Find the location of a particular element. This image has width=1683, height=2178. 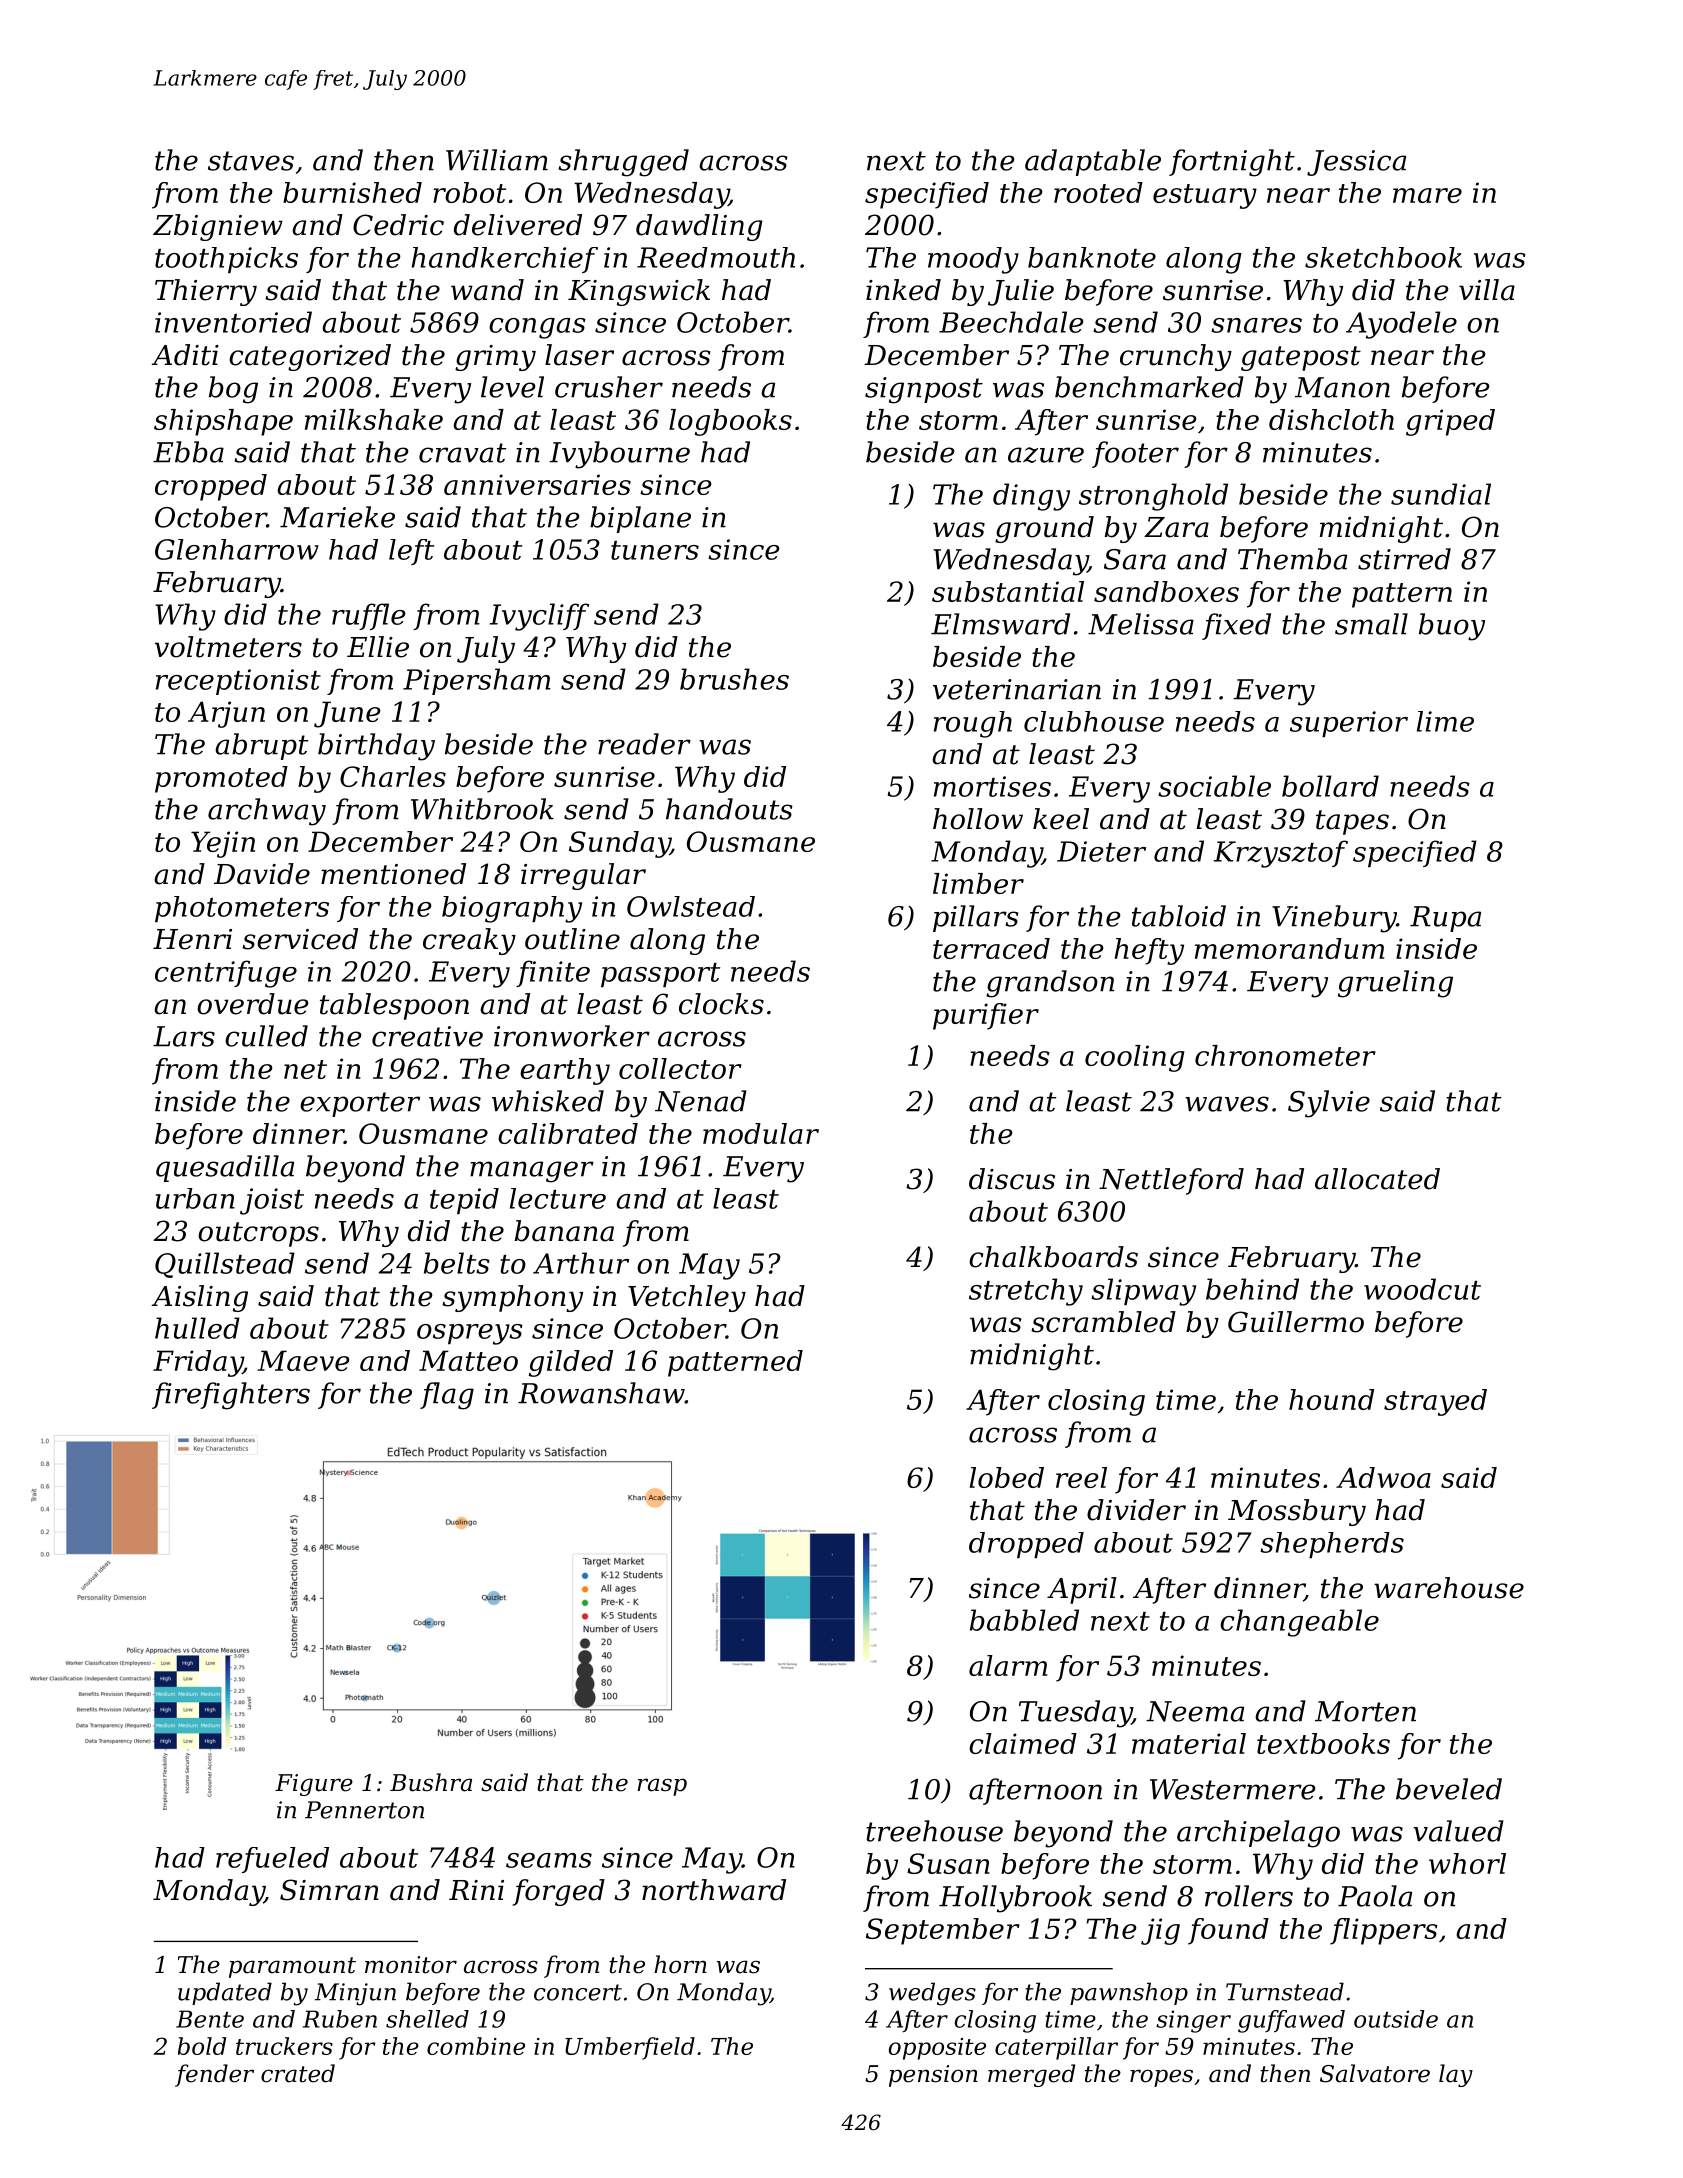

woodcut is located at coordinates (1422, 1289).
